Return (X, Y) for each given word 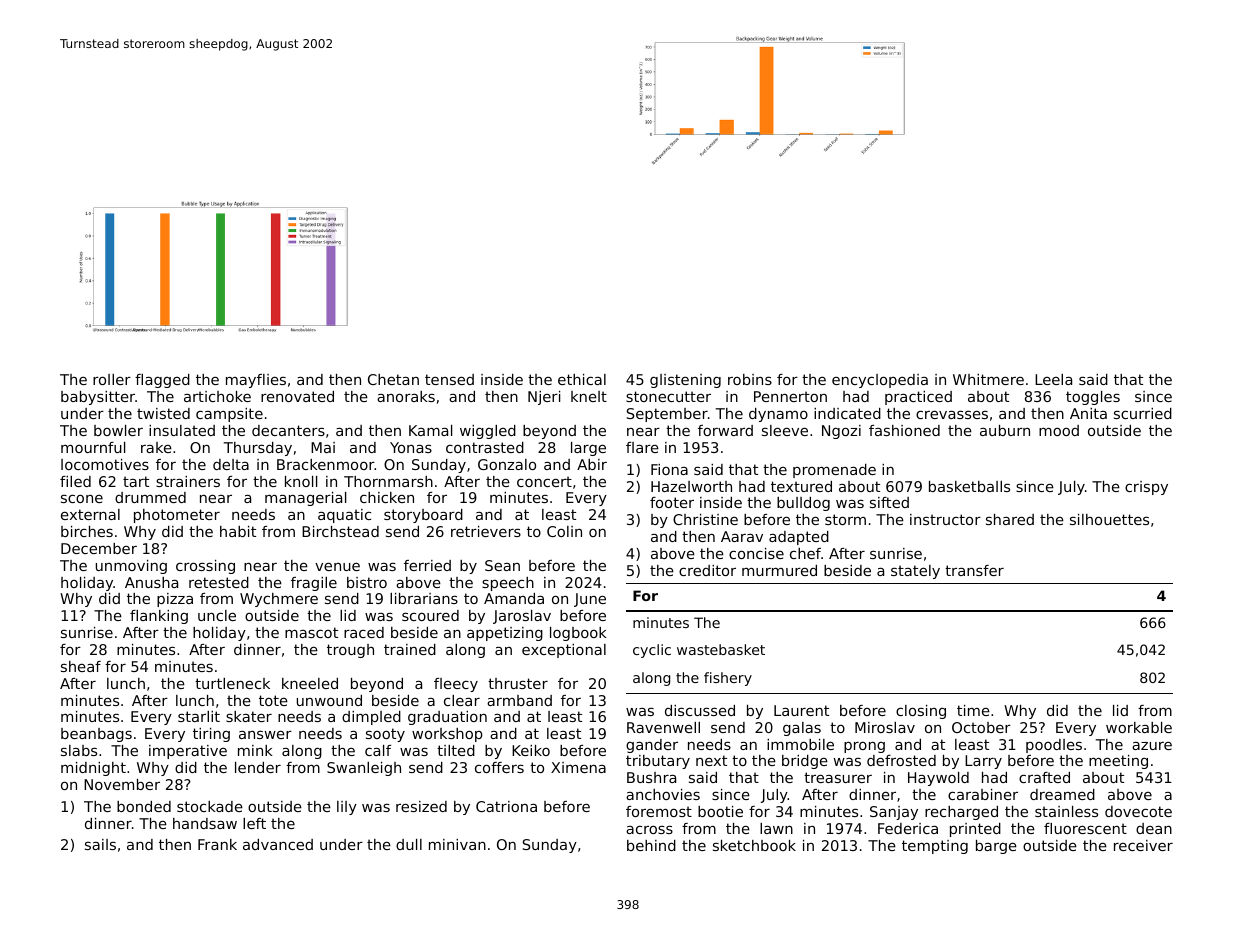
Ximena (578, 767)
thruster (518, 683)
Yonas (411, 447)
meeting (1118, 762)
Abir (592, 464)
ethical (582, 379)
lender (258, 767)
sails (100, 844)
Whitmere (988, 379)
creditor (707, 570)
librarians (424, 598)
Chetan (393, 379)
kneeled (310, 683)
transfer (974, 570)
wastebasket (721, 649)
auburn (1005, 430)
